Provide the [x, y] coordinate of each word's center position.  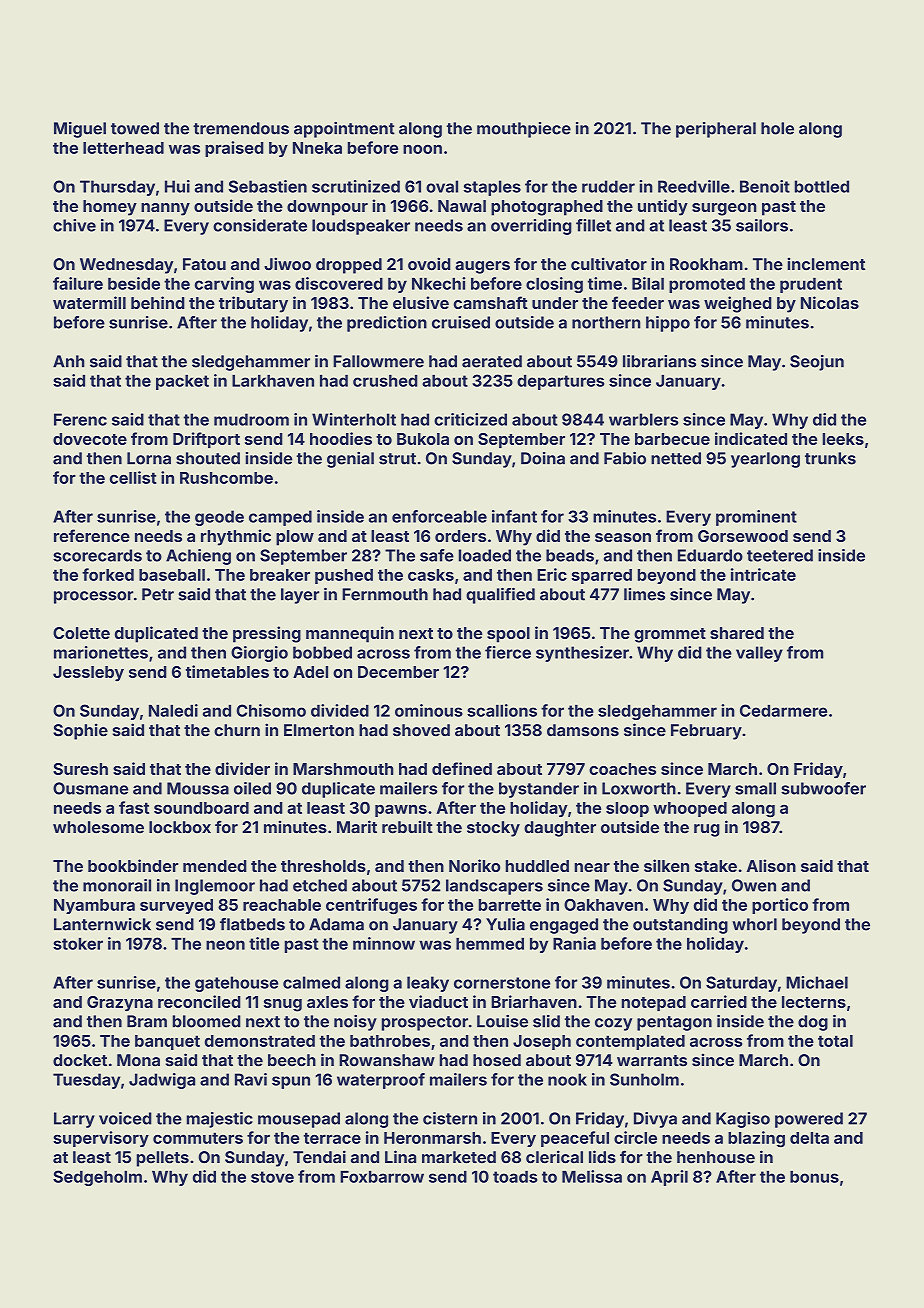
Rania [574, 943]
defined [462, 768]
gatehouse [236, 984]
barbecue [672, 439]
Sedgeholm [97, 1178]
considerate [260, 225]
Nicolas [830, 302]
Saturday [741, 984]
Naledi [173, 710]
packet [182, 382]
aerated [492, 361]
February [706, 732]
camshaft [491, 302]
